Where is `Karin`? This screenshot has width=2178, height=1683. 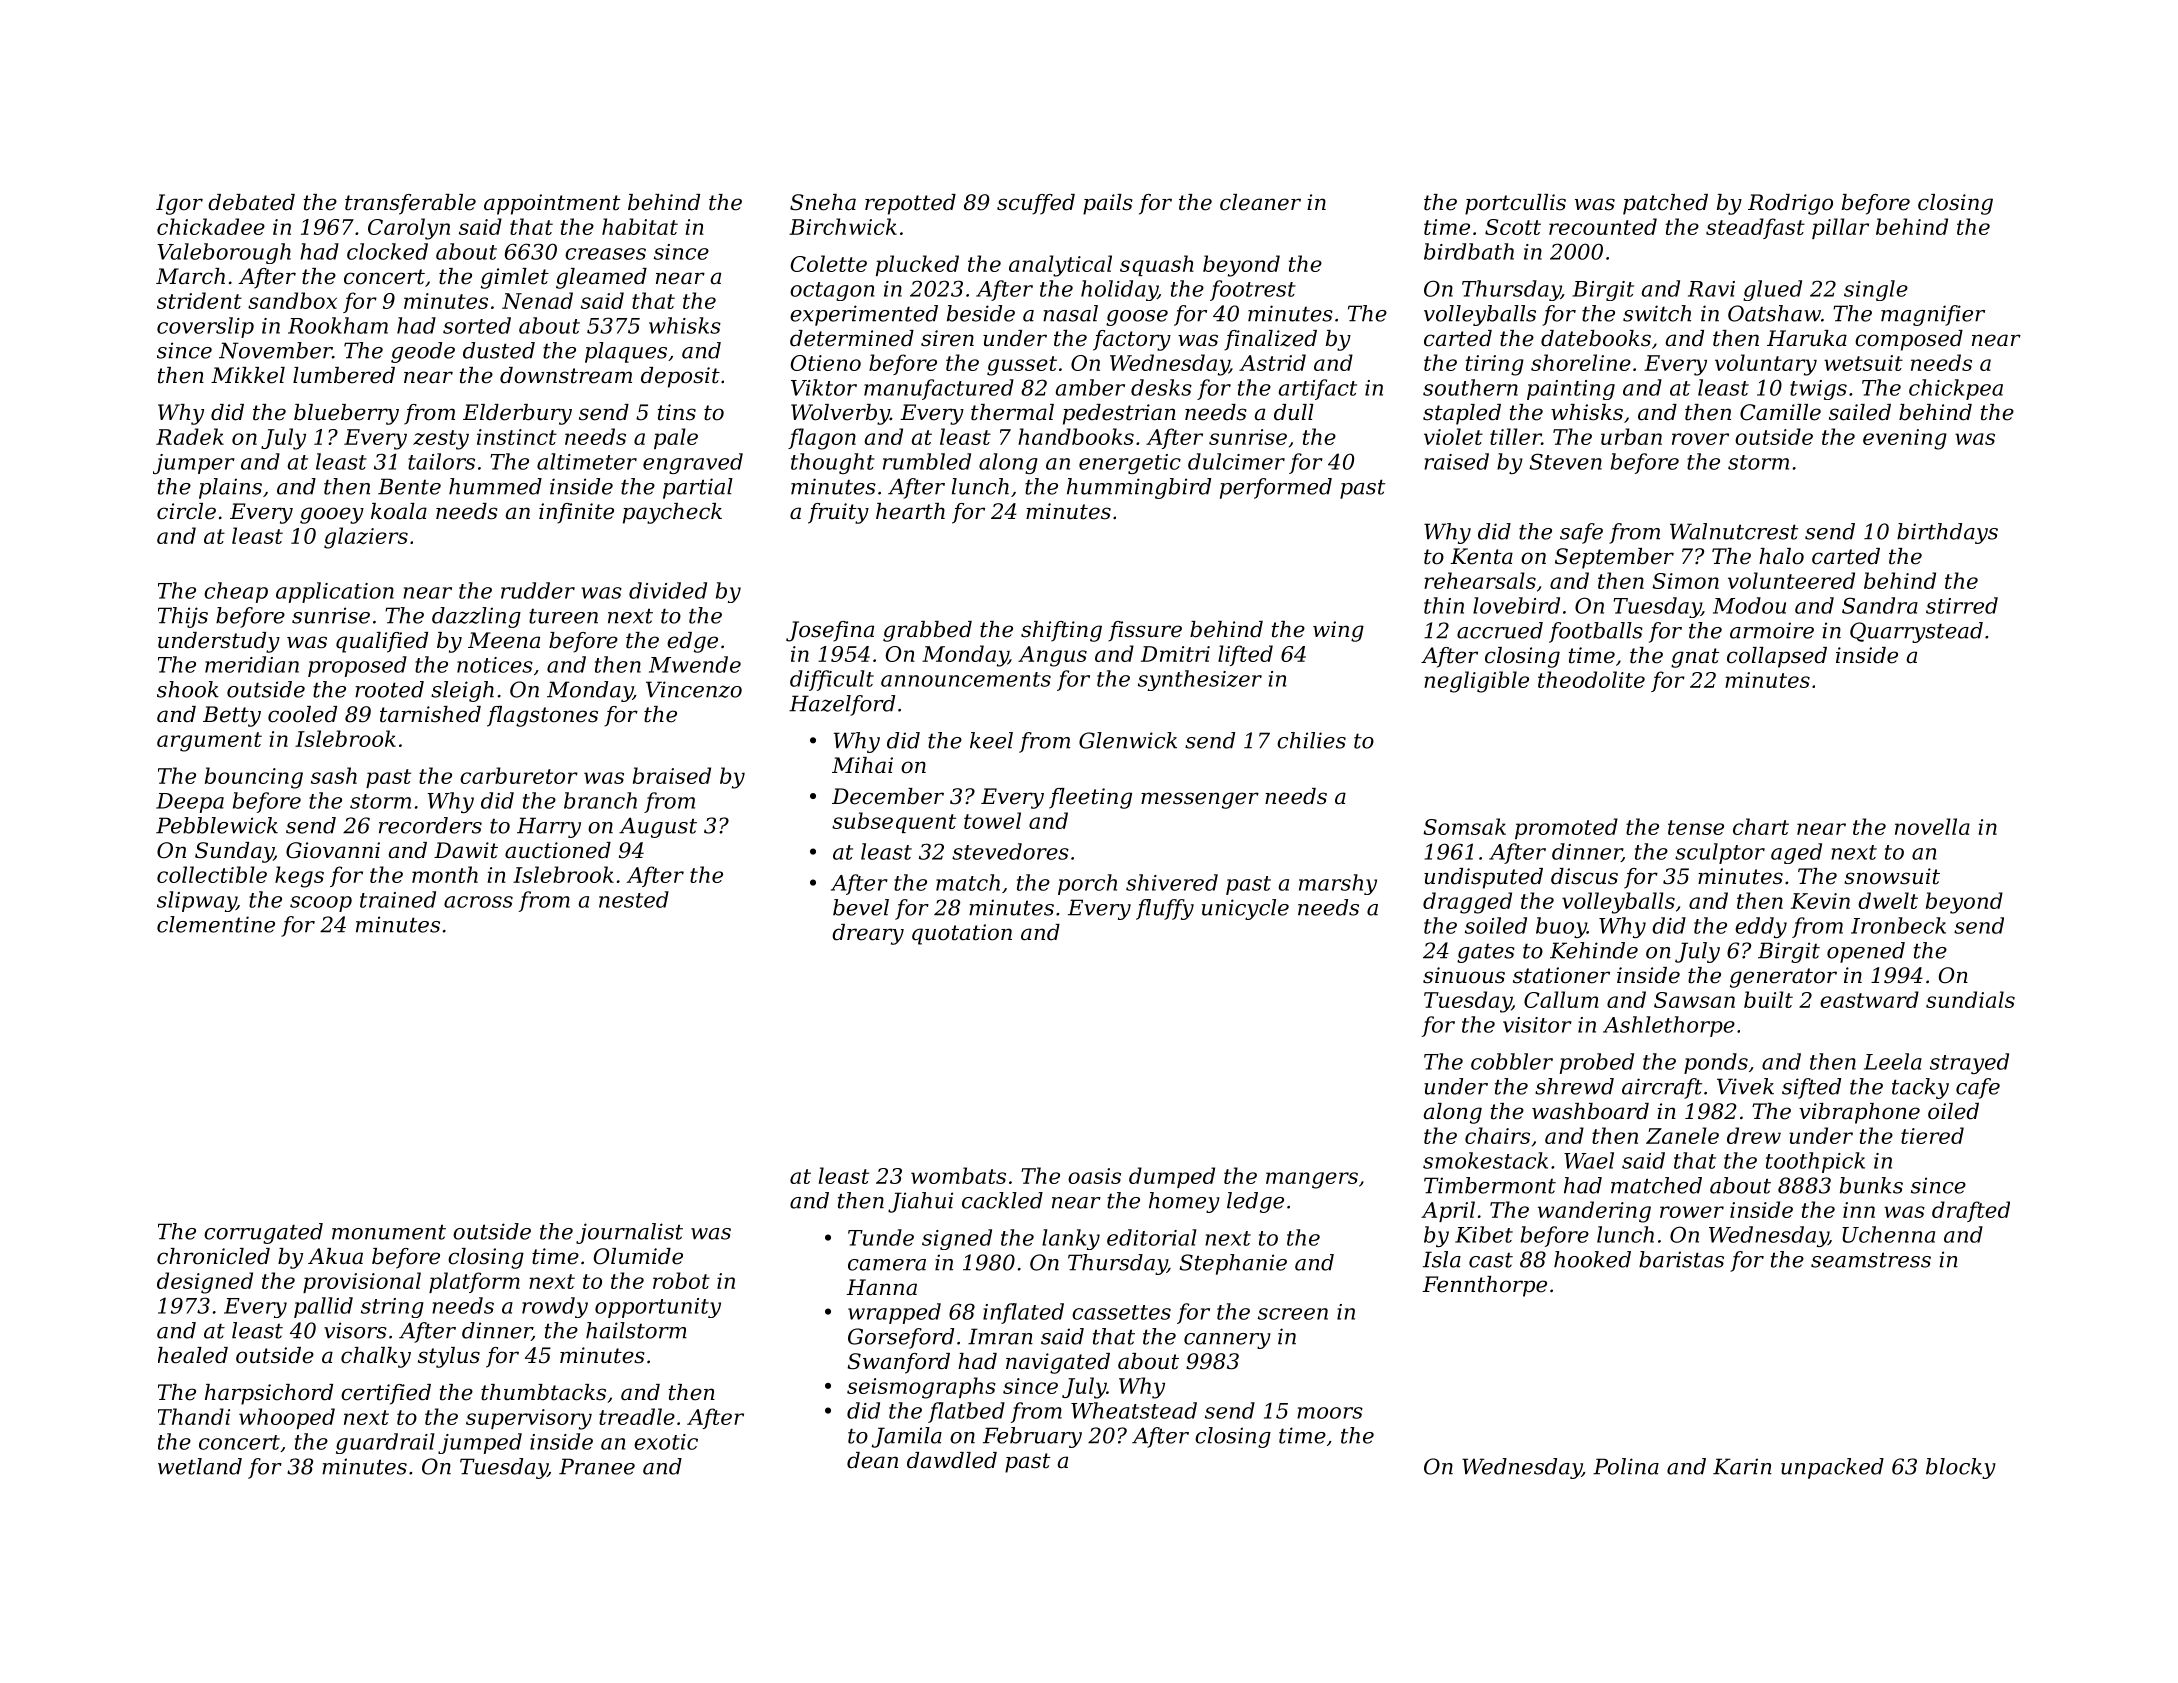 Karin is located at coordinates (1742, 1466).
